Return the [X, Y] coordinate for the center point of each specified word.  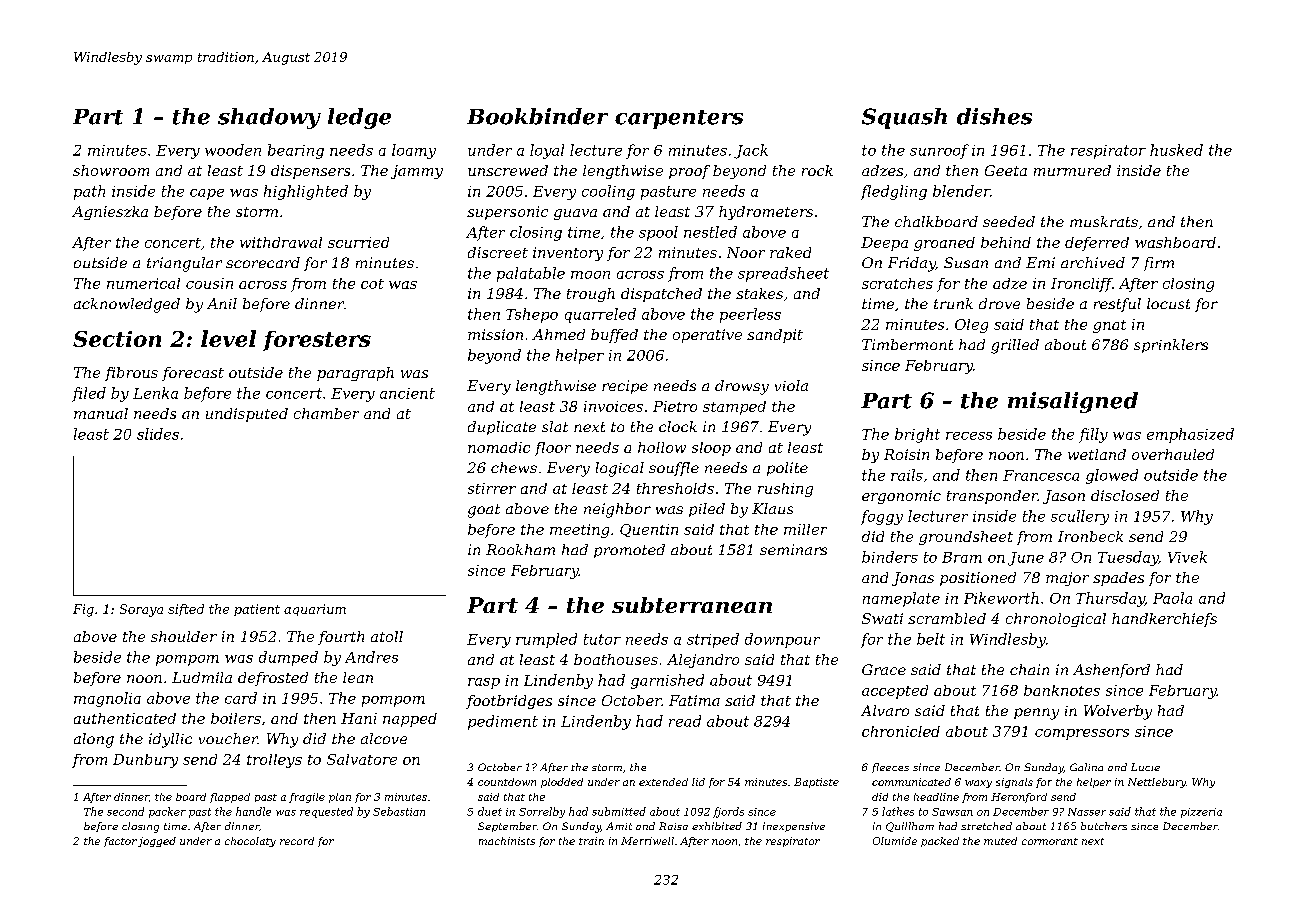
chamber [326, 413]
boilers [236, 718]
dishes [994, 116]
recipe [625, 387]
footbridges [509, 702]
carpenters [679, 119]
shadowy [269, 118]
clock [678, 426]
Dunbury [145, 761]
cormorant [1050, 841]
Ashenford [1111, 671]
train [591, 841]
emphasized [1190, 435]
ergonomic [901, 497]
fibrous [131, 374]
